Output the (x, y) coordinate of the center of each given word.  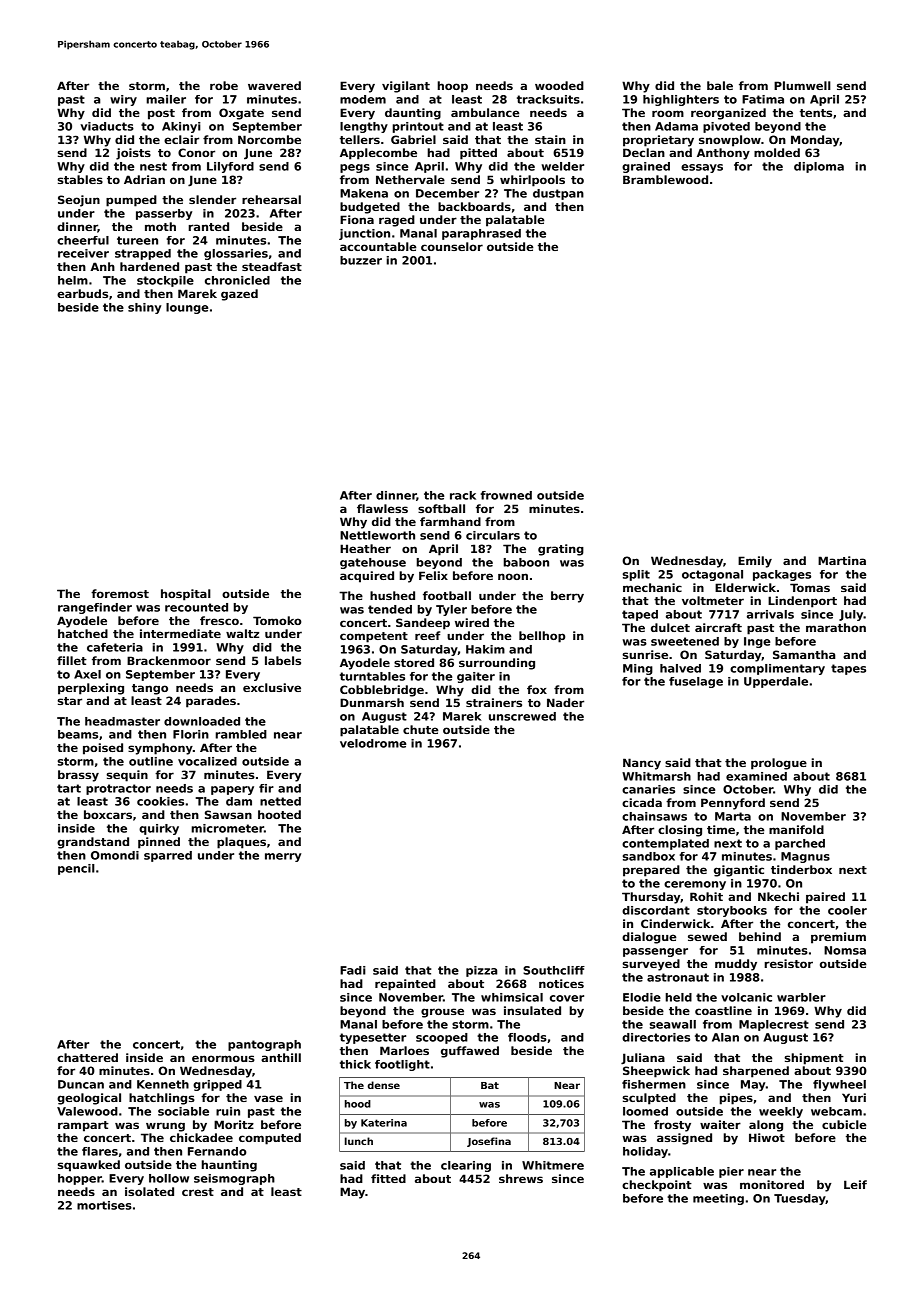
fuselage (696, 682)
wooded (559, 85)
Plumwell (802, 85)
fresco (219, 620)
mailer (166, 99)
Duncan (81, 1084)
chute (420, 729)
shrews (521, 1178)
